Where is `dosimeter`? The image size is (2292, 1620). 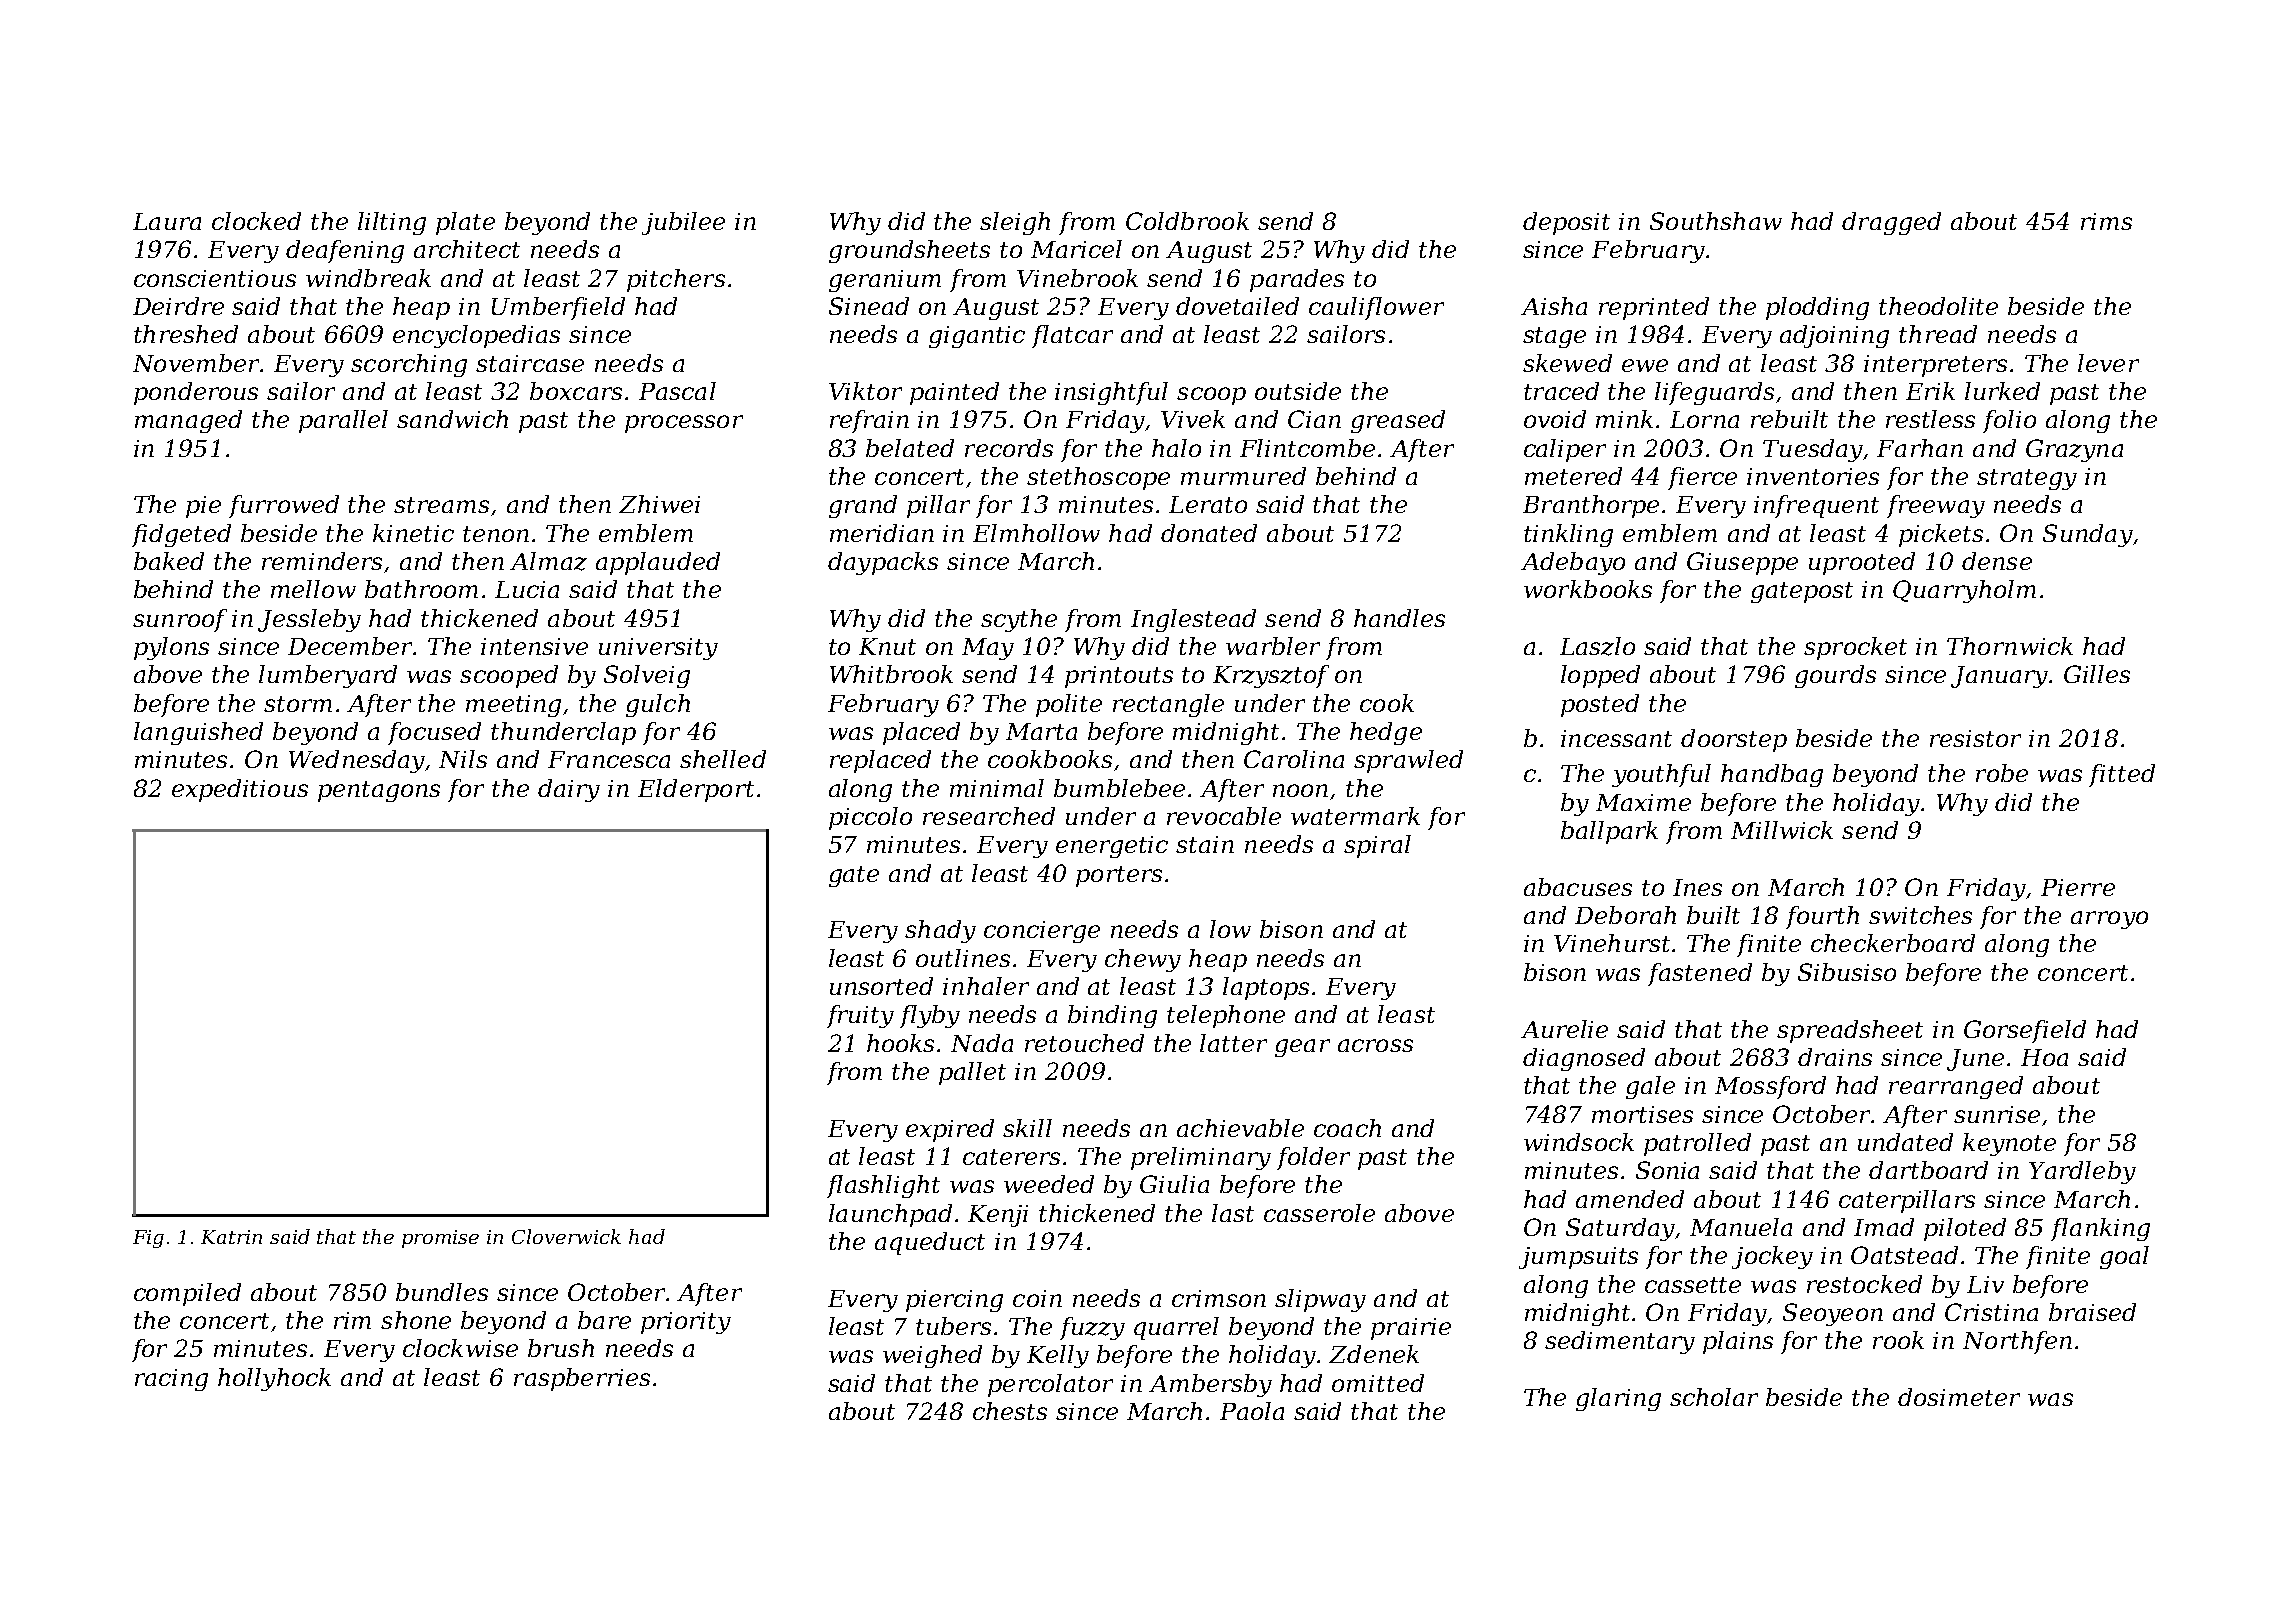
dosimeter is located at coordinates (1959, 1397).
